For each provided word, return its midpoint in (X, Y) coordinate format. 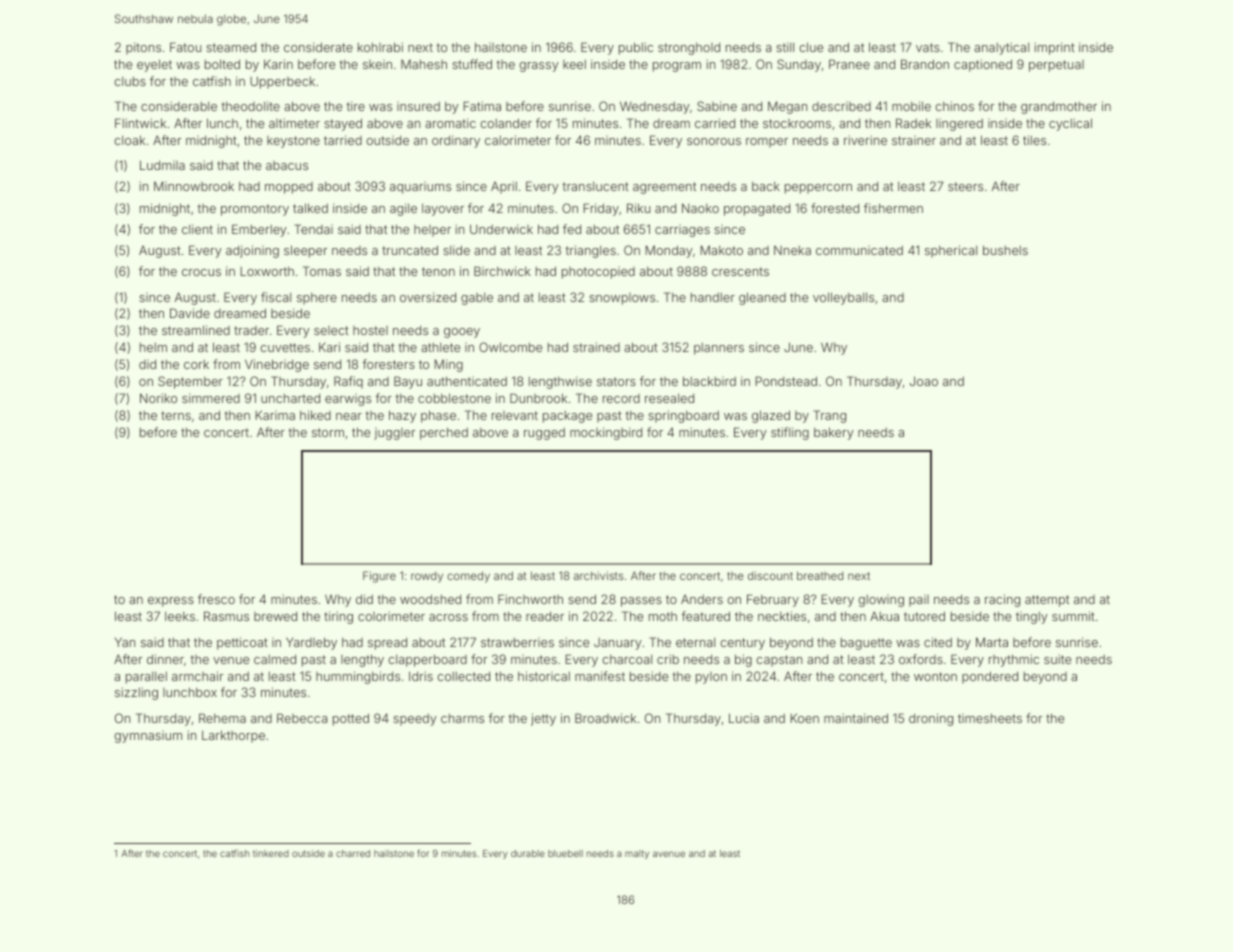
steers (965, 186)
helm (153, 347)
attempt (1047, 601)
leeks (180, 616)
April (504, 187)
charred (353, 853)
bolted (222, 64)
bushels (1005, 250)
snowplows (622, 299)
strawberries (517, 642)
